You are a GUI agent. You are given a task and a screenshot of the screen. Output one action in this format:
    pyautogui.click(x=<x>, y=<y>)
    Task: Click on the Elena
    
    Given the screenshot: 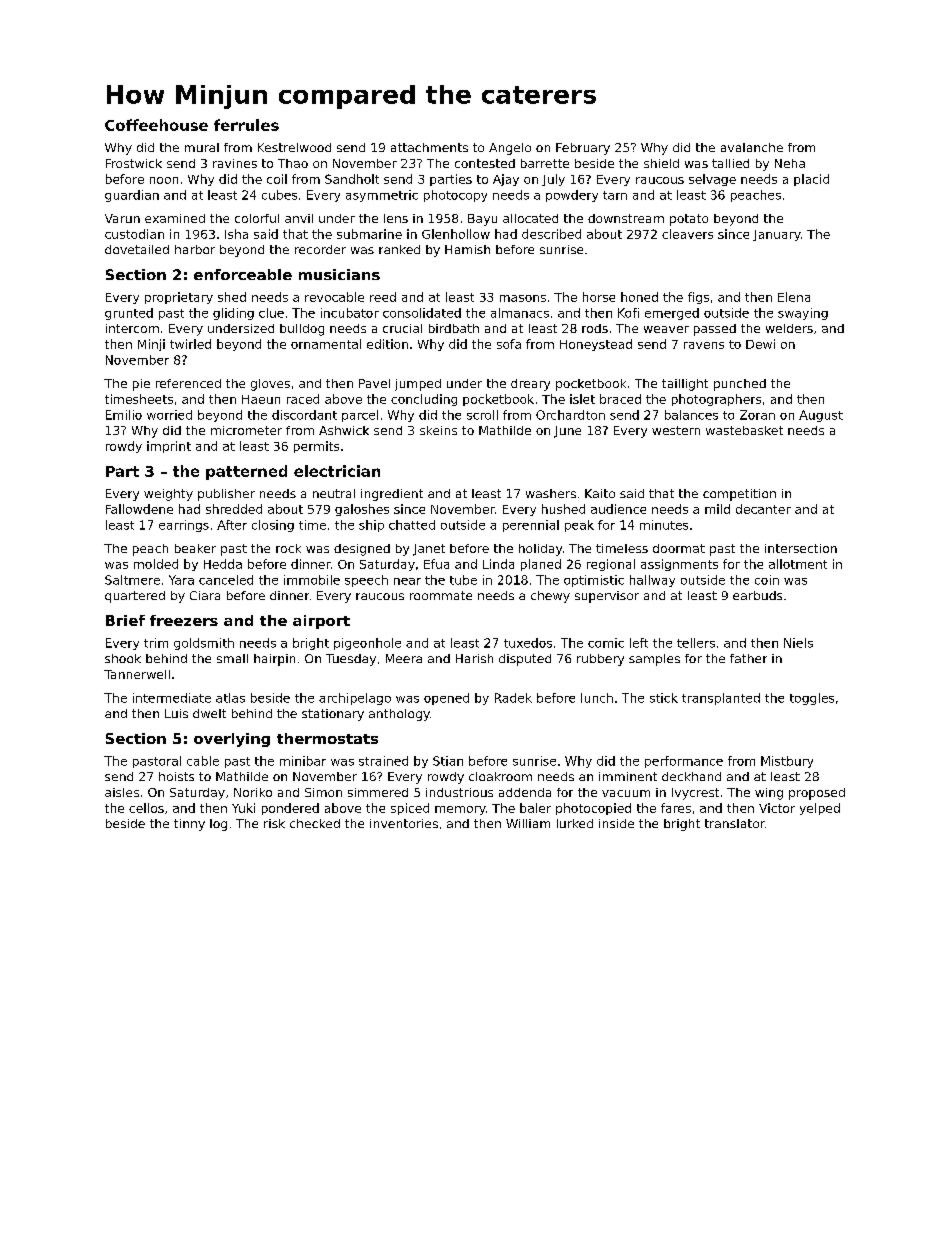 What is the action you would take?
    pyautogui.click(x=794, y=297)
